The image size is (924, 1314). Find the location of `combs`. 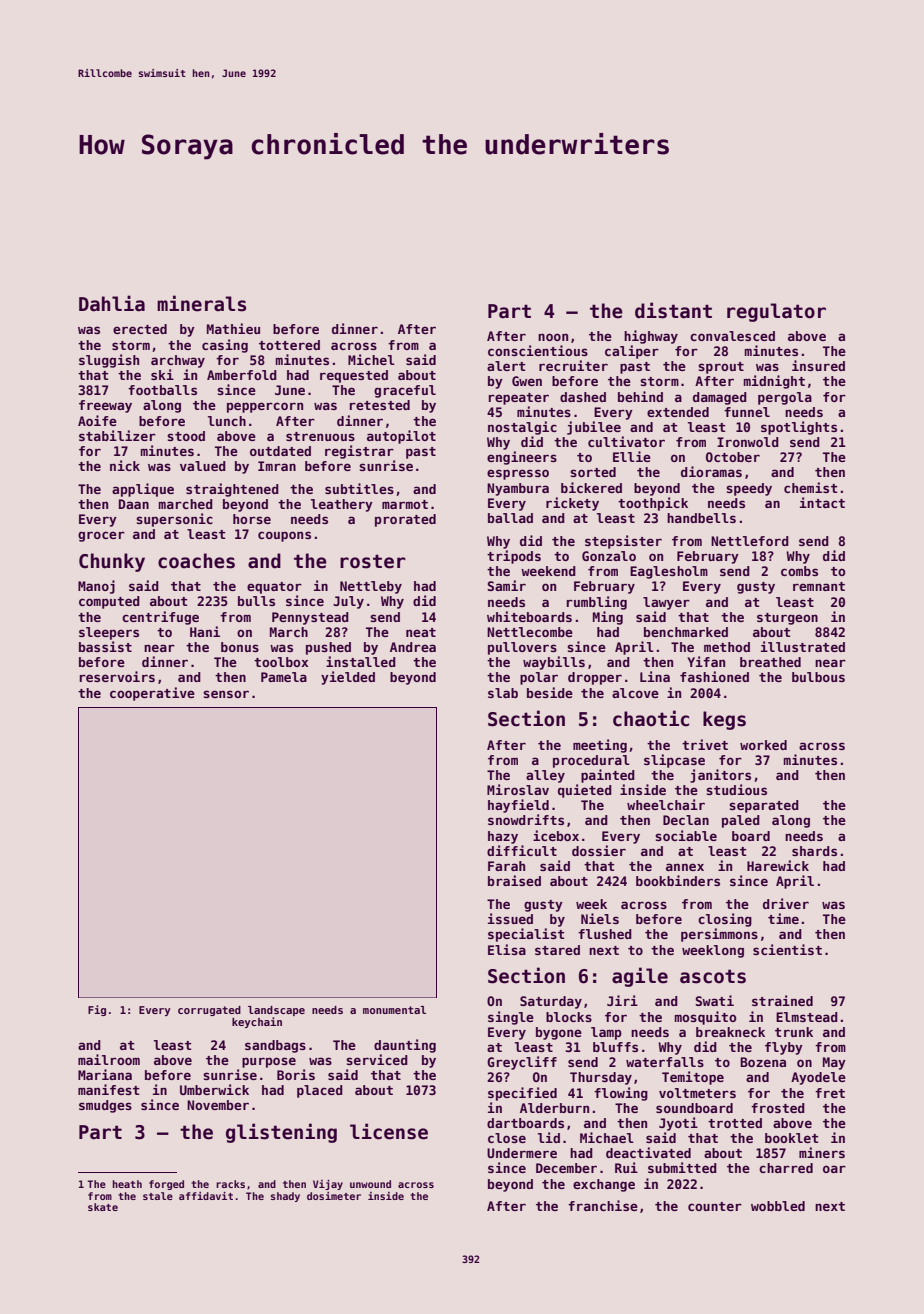

combs is located at coordinates (799, 571).
